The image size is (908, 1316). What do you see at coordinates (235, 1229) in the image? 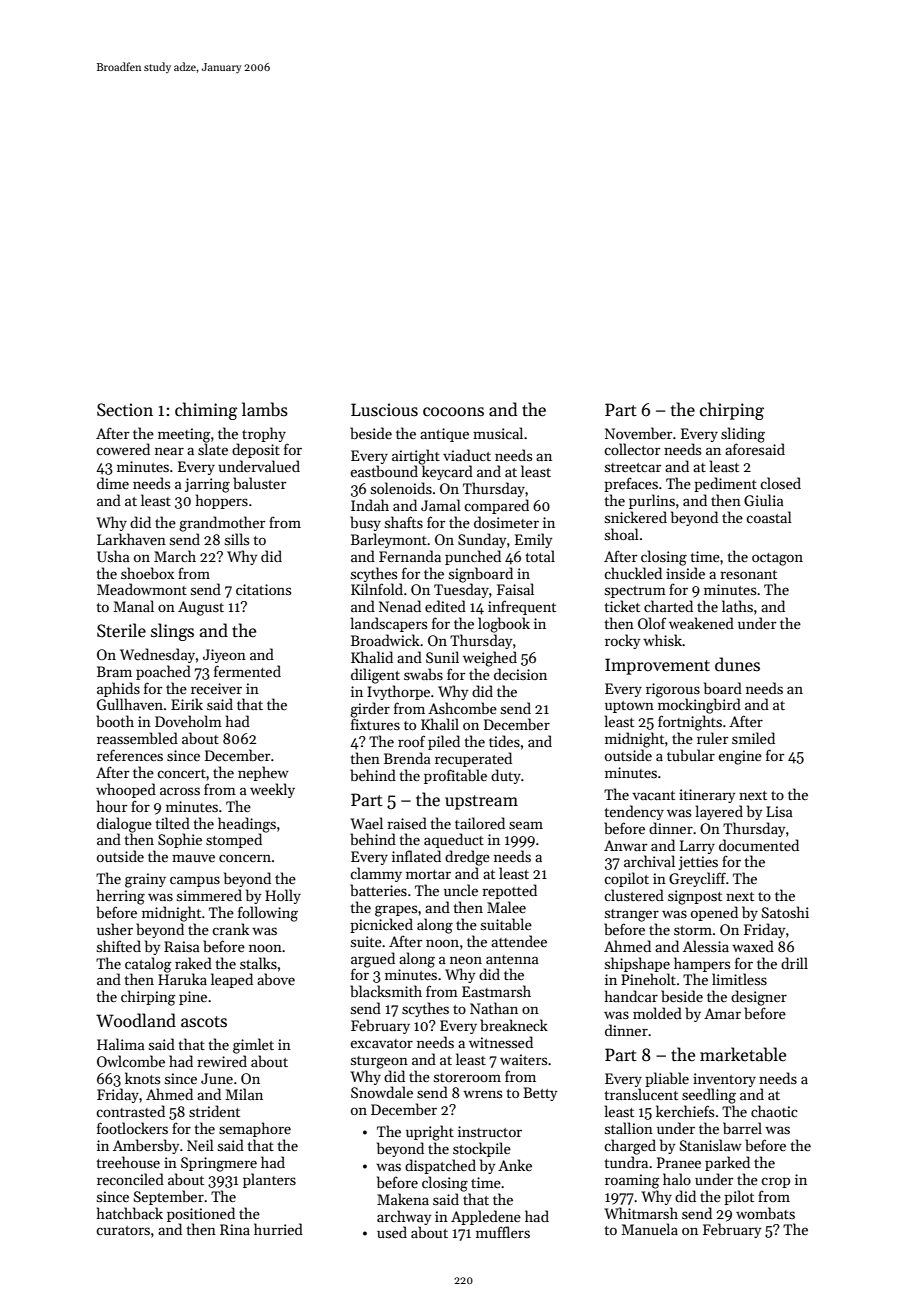
I see `Rina` at bounding box center [235, 1229].
